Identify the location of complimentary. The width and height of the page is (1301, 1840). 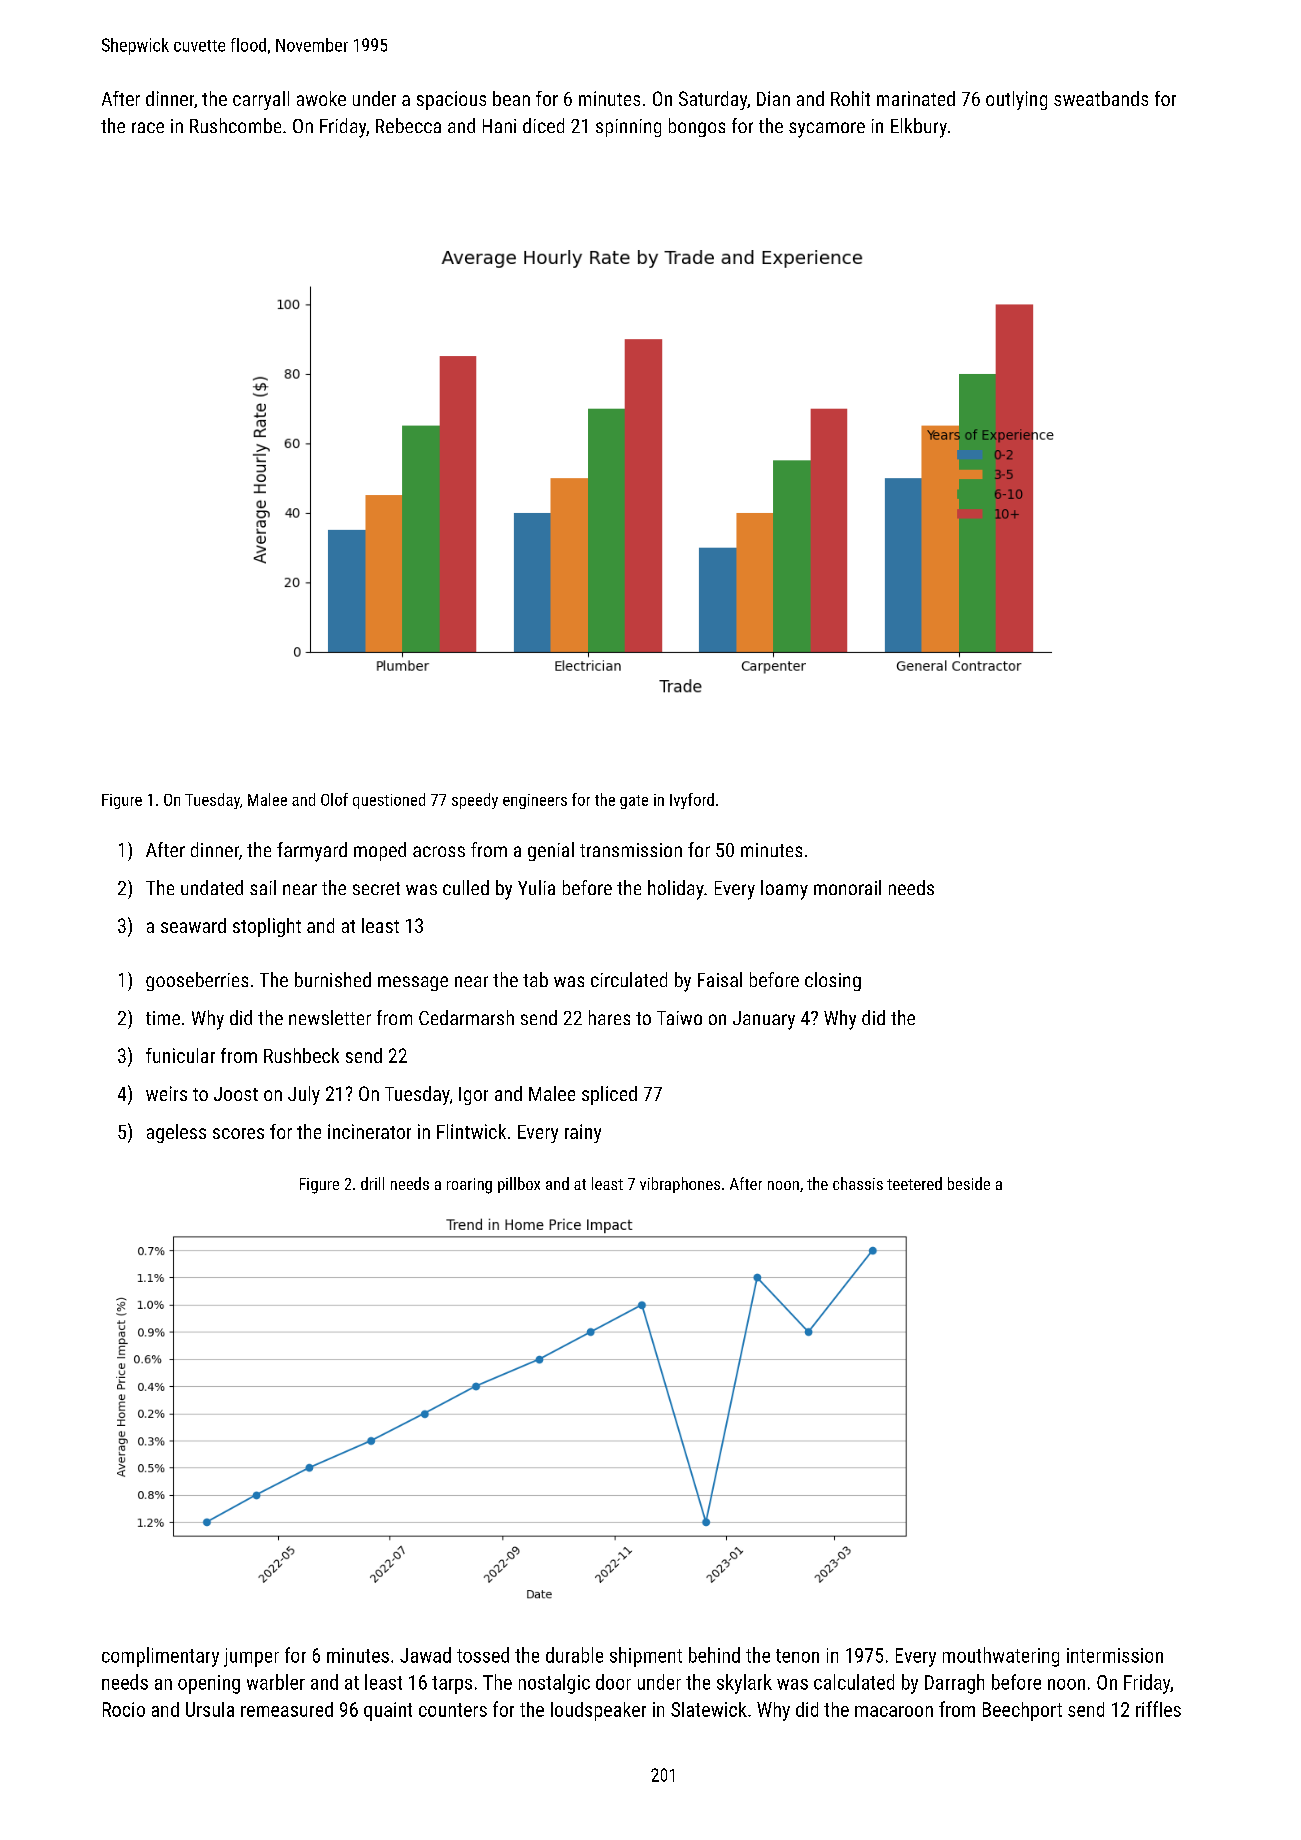
(160, 1657).
